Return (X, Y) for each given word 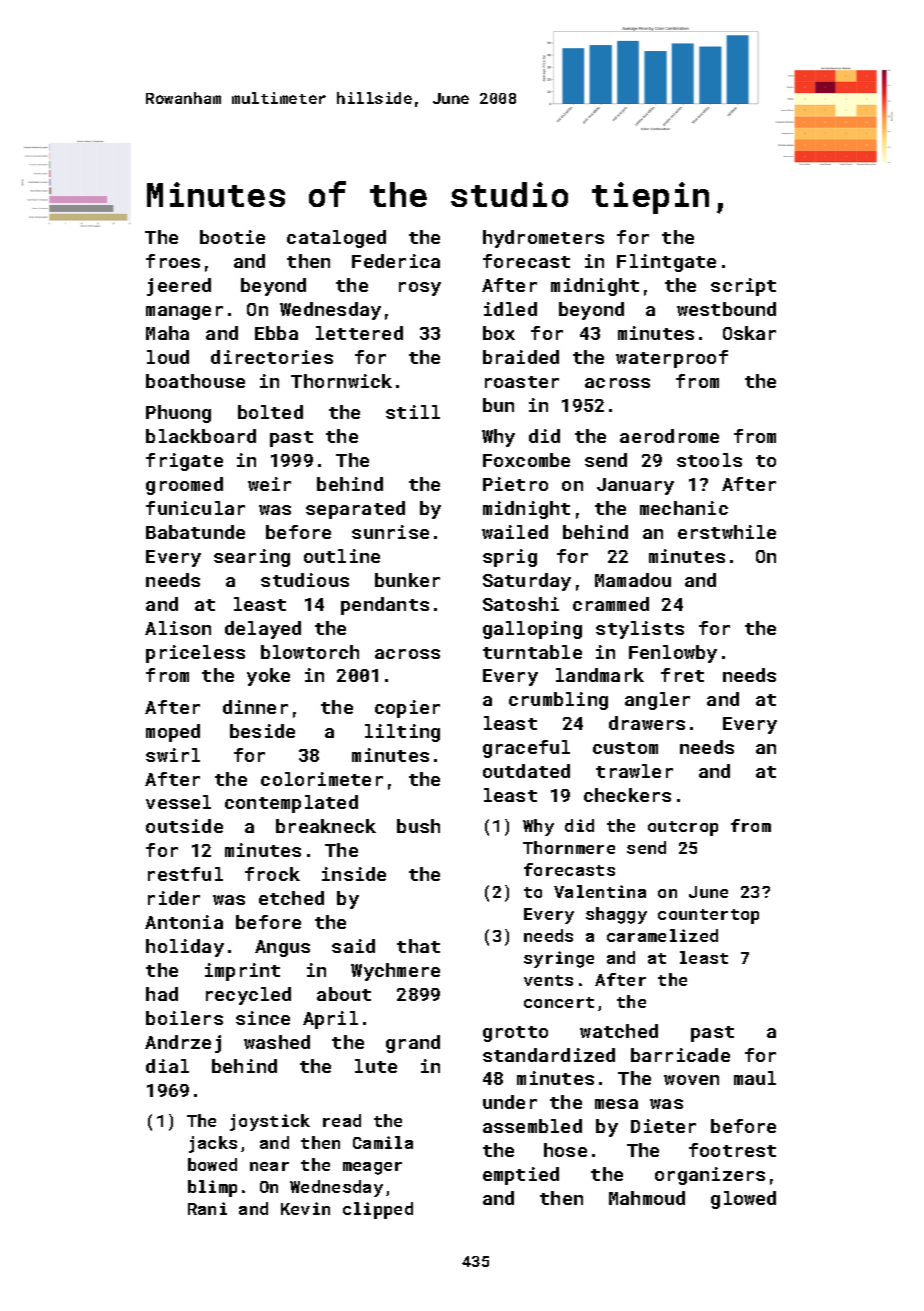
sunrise (390, 532)
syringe (559, 959)
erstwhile (727, 532)
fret (682, 675)
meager (372, 1168)
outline (342, 556)
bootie (232, 237)
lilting (402, 733)
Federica (396, 261)
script (743, 287)
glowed (743, 1200)
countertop (708, 916)
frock (272, 874)
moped (173, 733)
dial (167, 1066)
